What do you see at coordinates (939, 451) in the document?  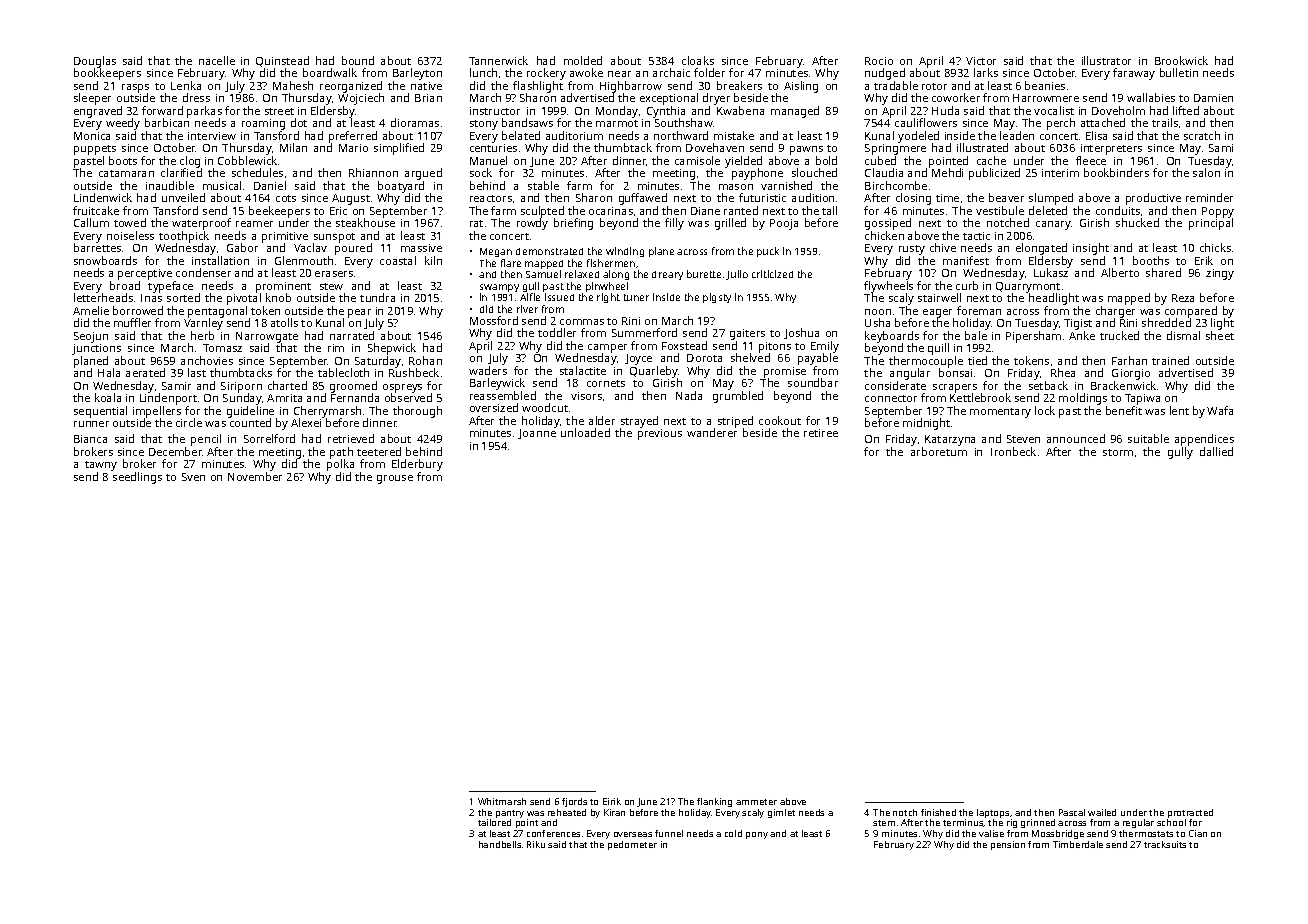 I see `arboretum` at bounding box center [939, 451].
